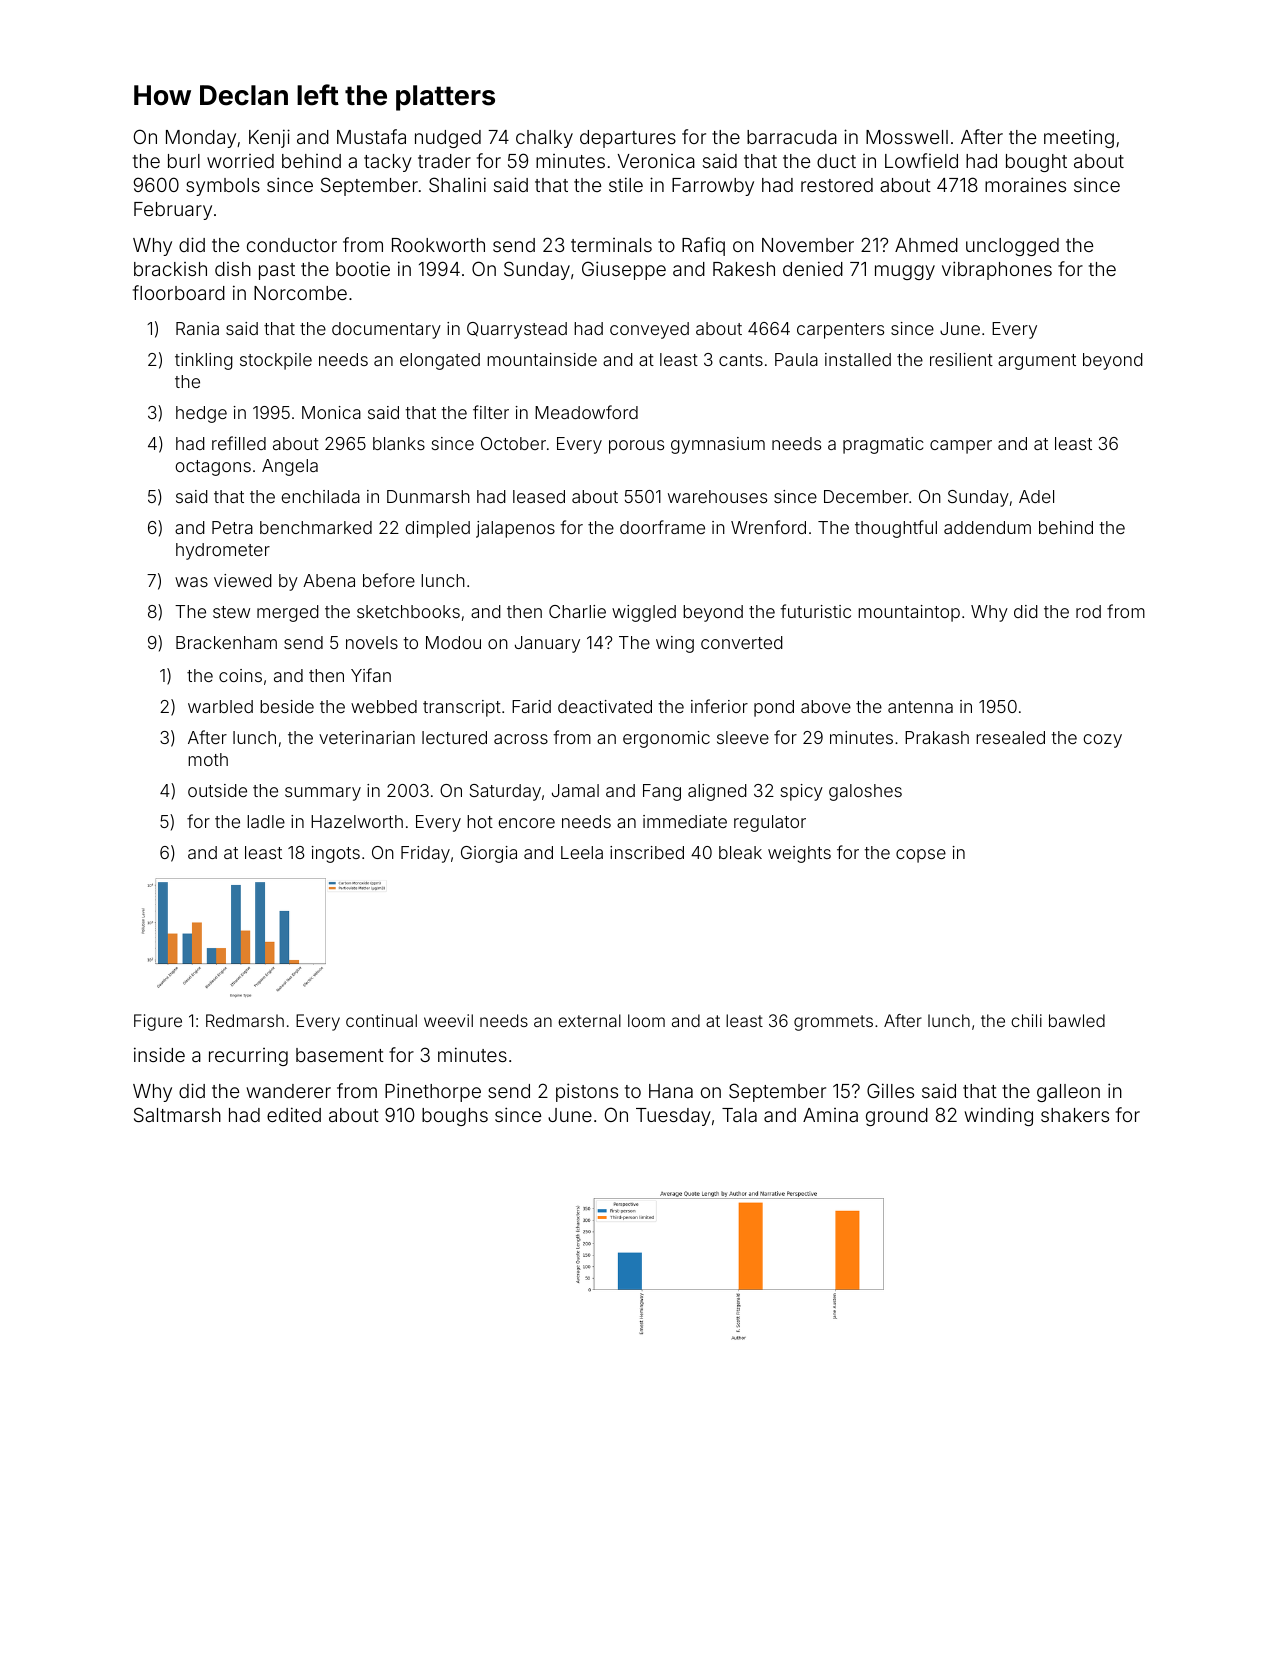 The height and width of the screenshot is (1661, 1283). What do you see at coordinates (926, 245) in the screenshot?
I see `Ahmed` at bounding box center [926, 245].
